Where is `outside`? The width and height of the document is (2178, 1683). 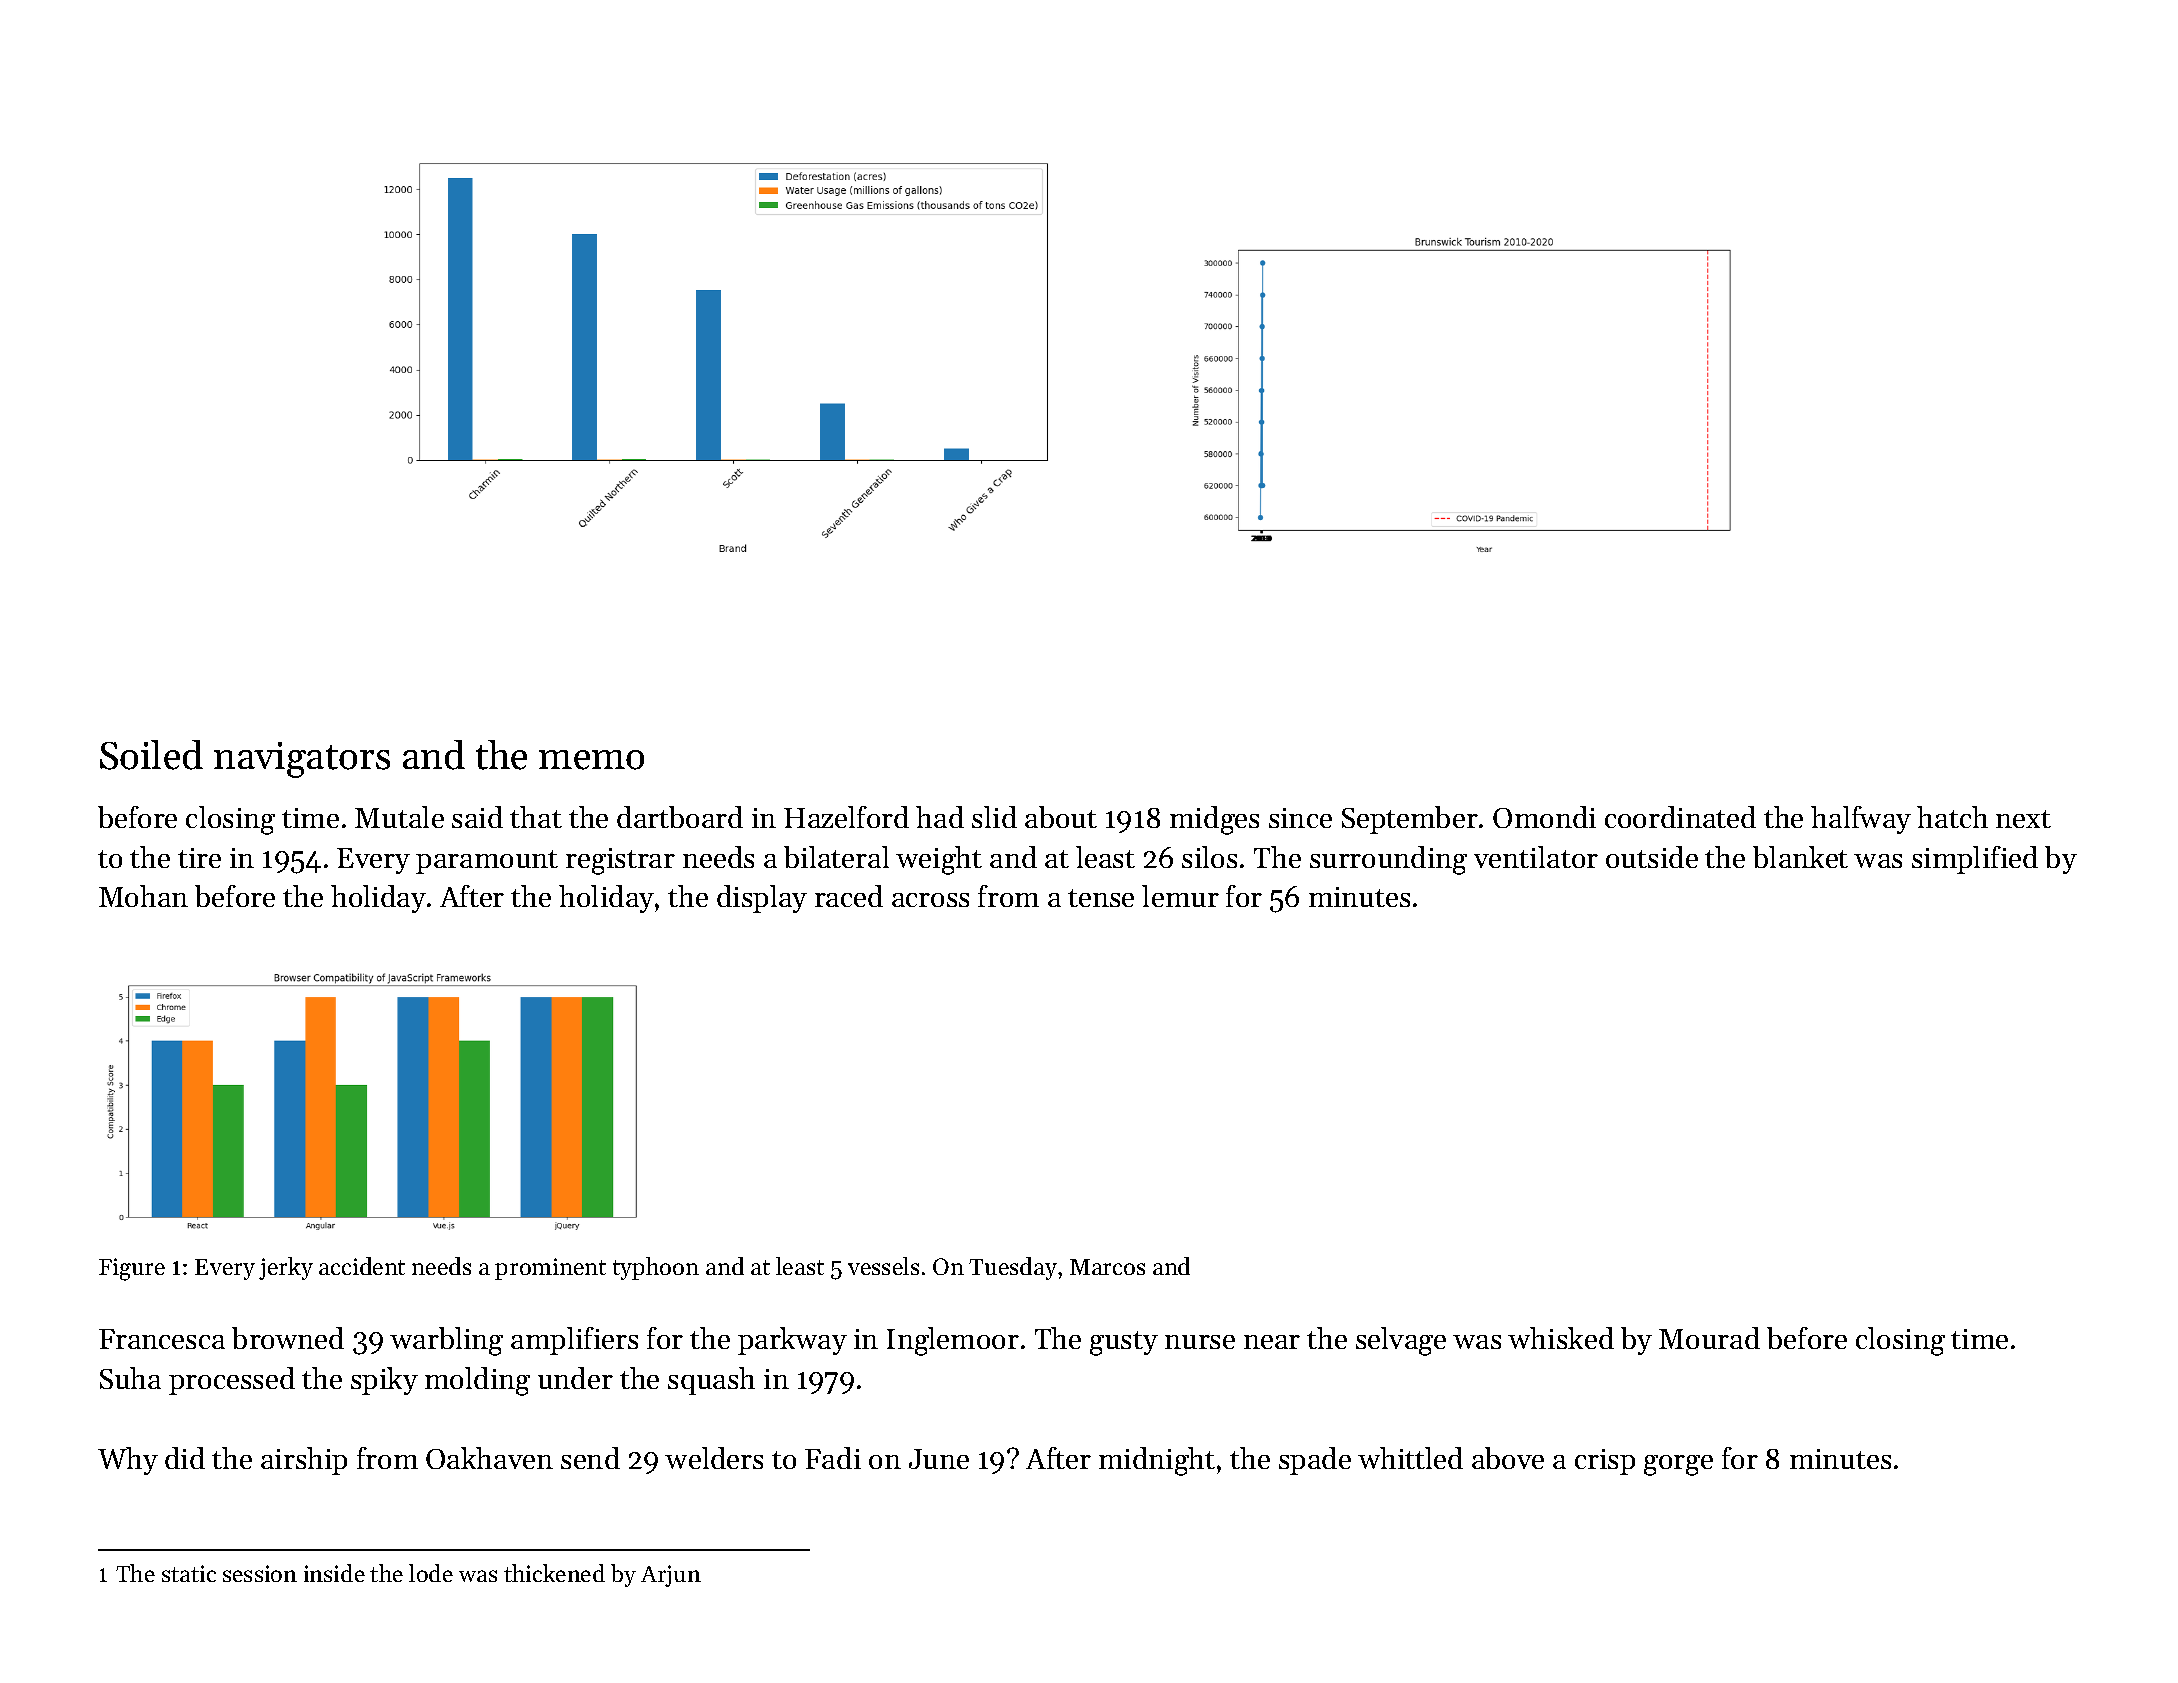 outside is located at coordinates (1652, 857).
